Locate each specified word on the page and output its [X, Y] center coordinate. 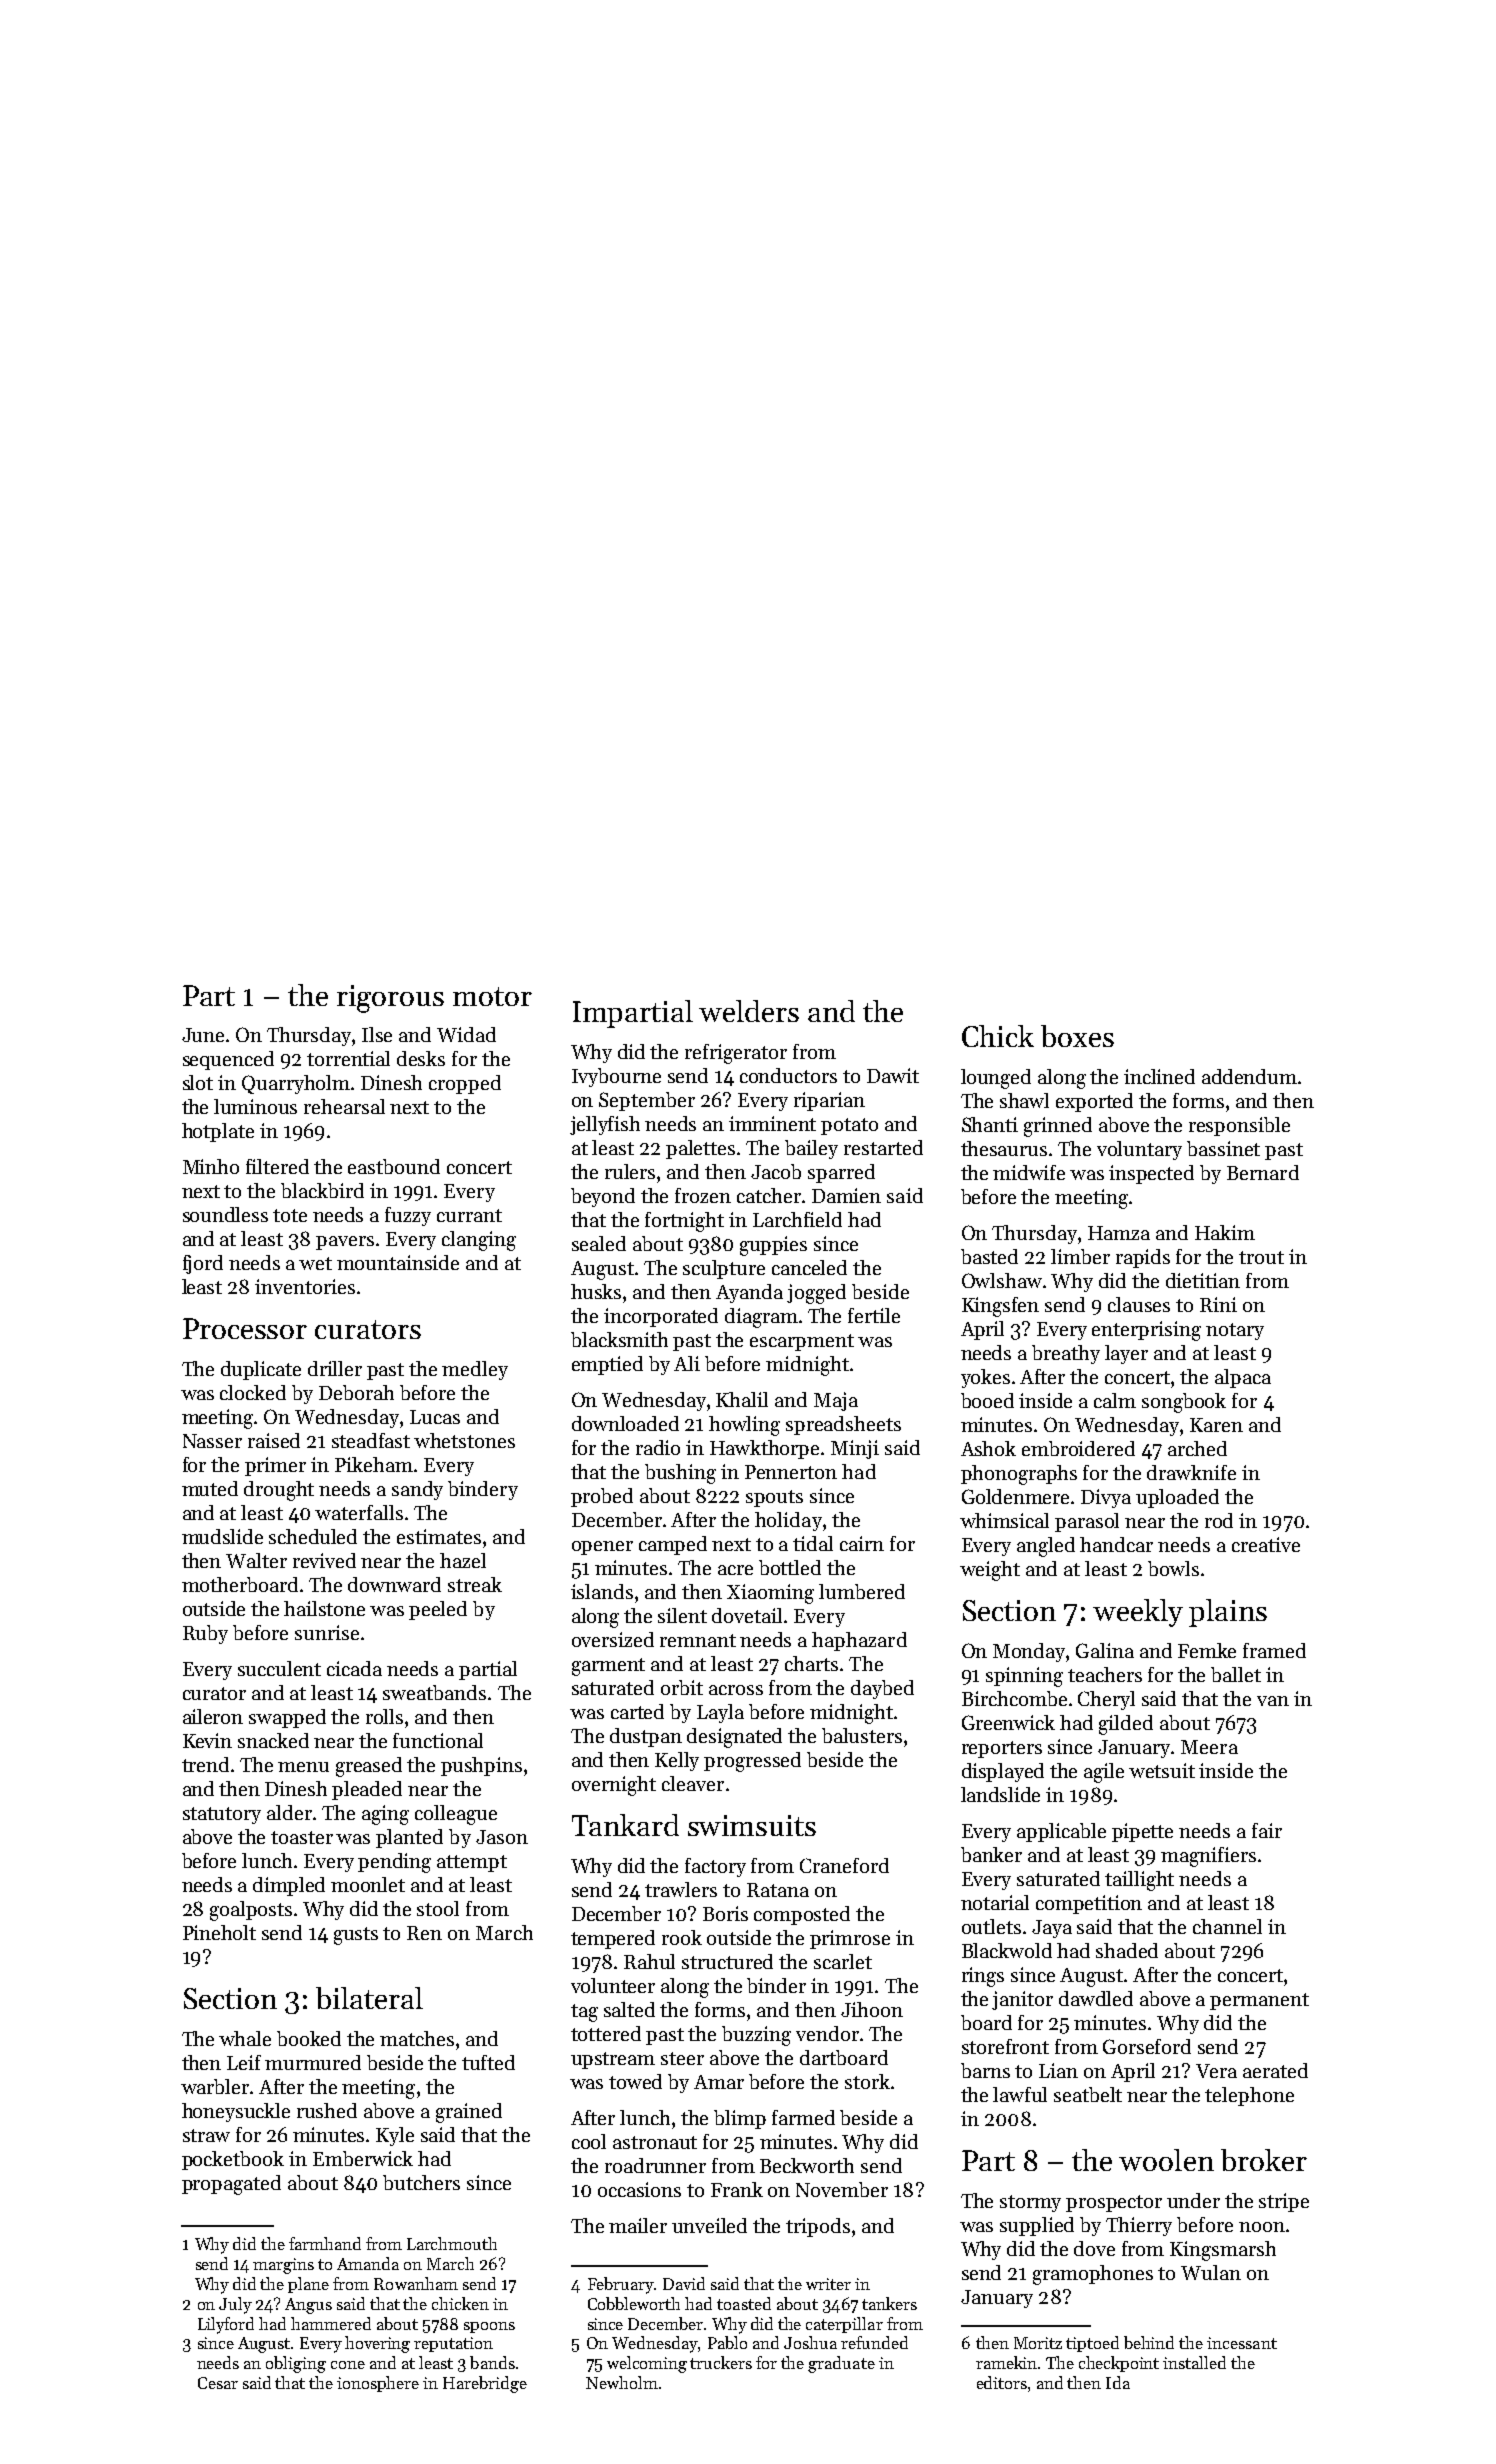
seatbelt [1088, 2094]
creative [1266, 1544]
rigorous [390, 999]
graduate [841, 2364]
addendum [1249, 1076]
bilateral [369, 1998]
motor [492, 996]
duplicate [261, 1370]
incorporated [661, 1317]
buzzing [756, 2036]
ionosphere [378, 2384]
